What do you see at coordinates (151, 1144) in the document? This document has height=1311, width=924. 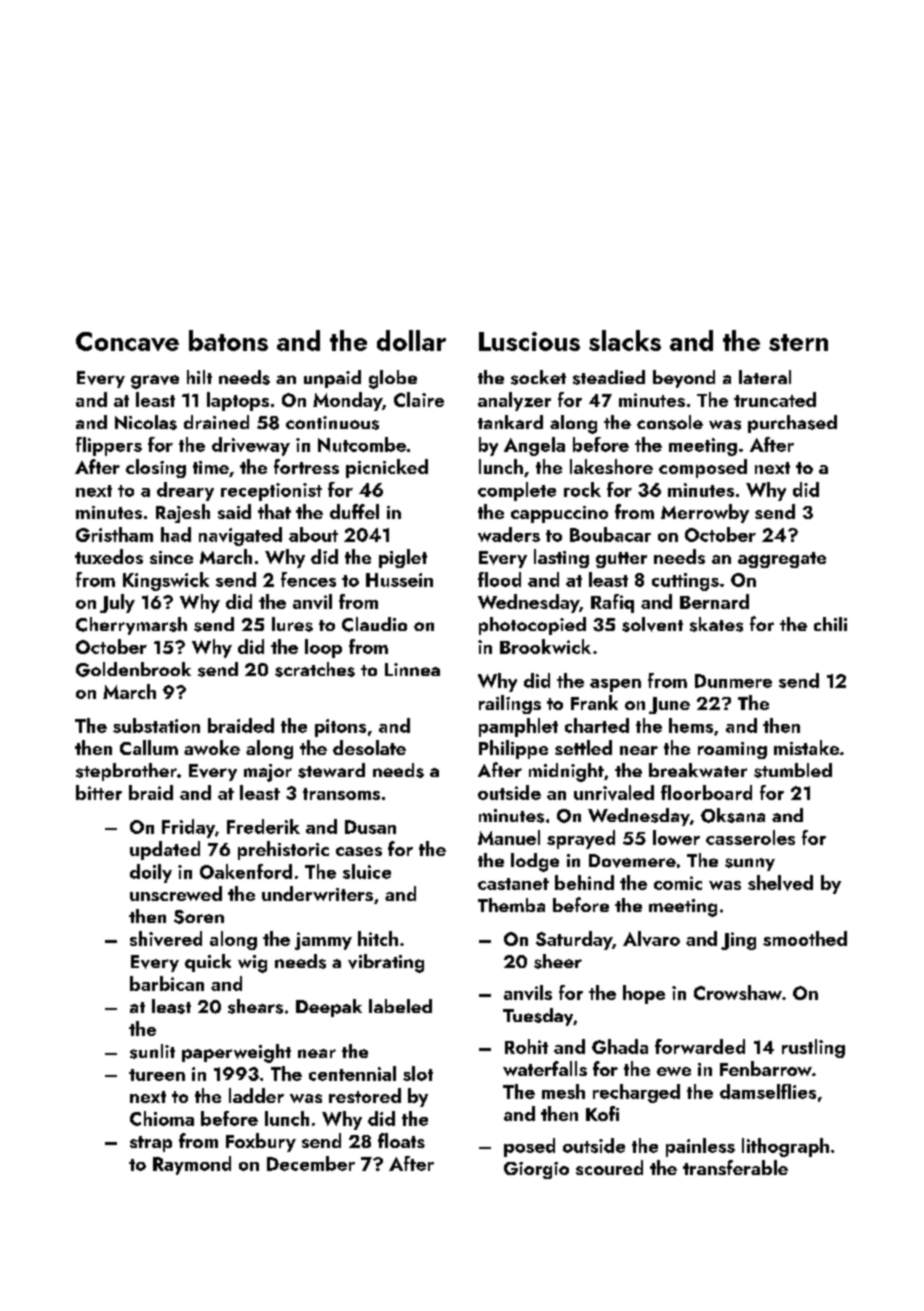 I see `strap` at bounding box center [151, 1144].
